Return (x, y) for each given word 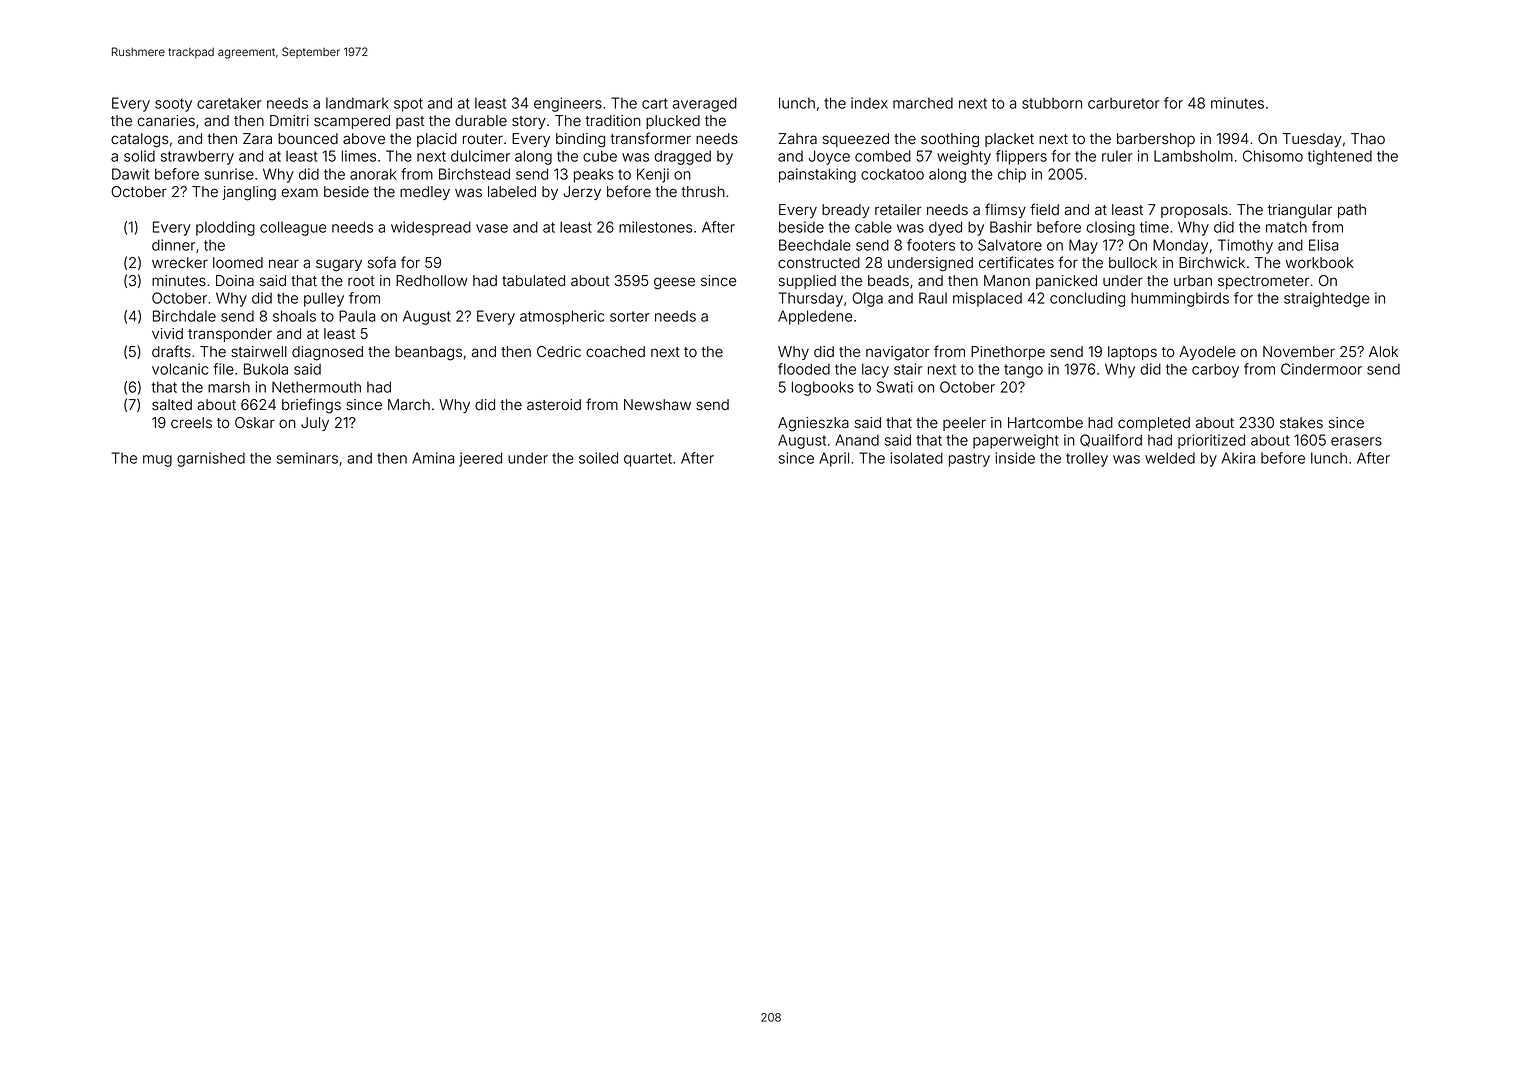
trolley (1087, 459)
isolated (917, 458)
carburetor (1124, 103)
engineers (568, 104)
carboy (1215, 370)
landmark (357, 103)
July (315, 424)
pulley (324, 299)
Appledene (815, 317)
